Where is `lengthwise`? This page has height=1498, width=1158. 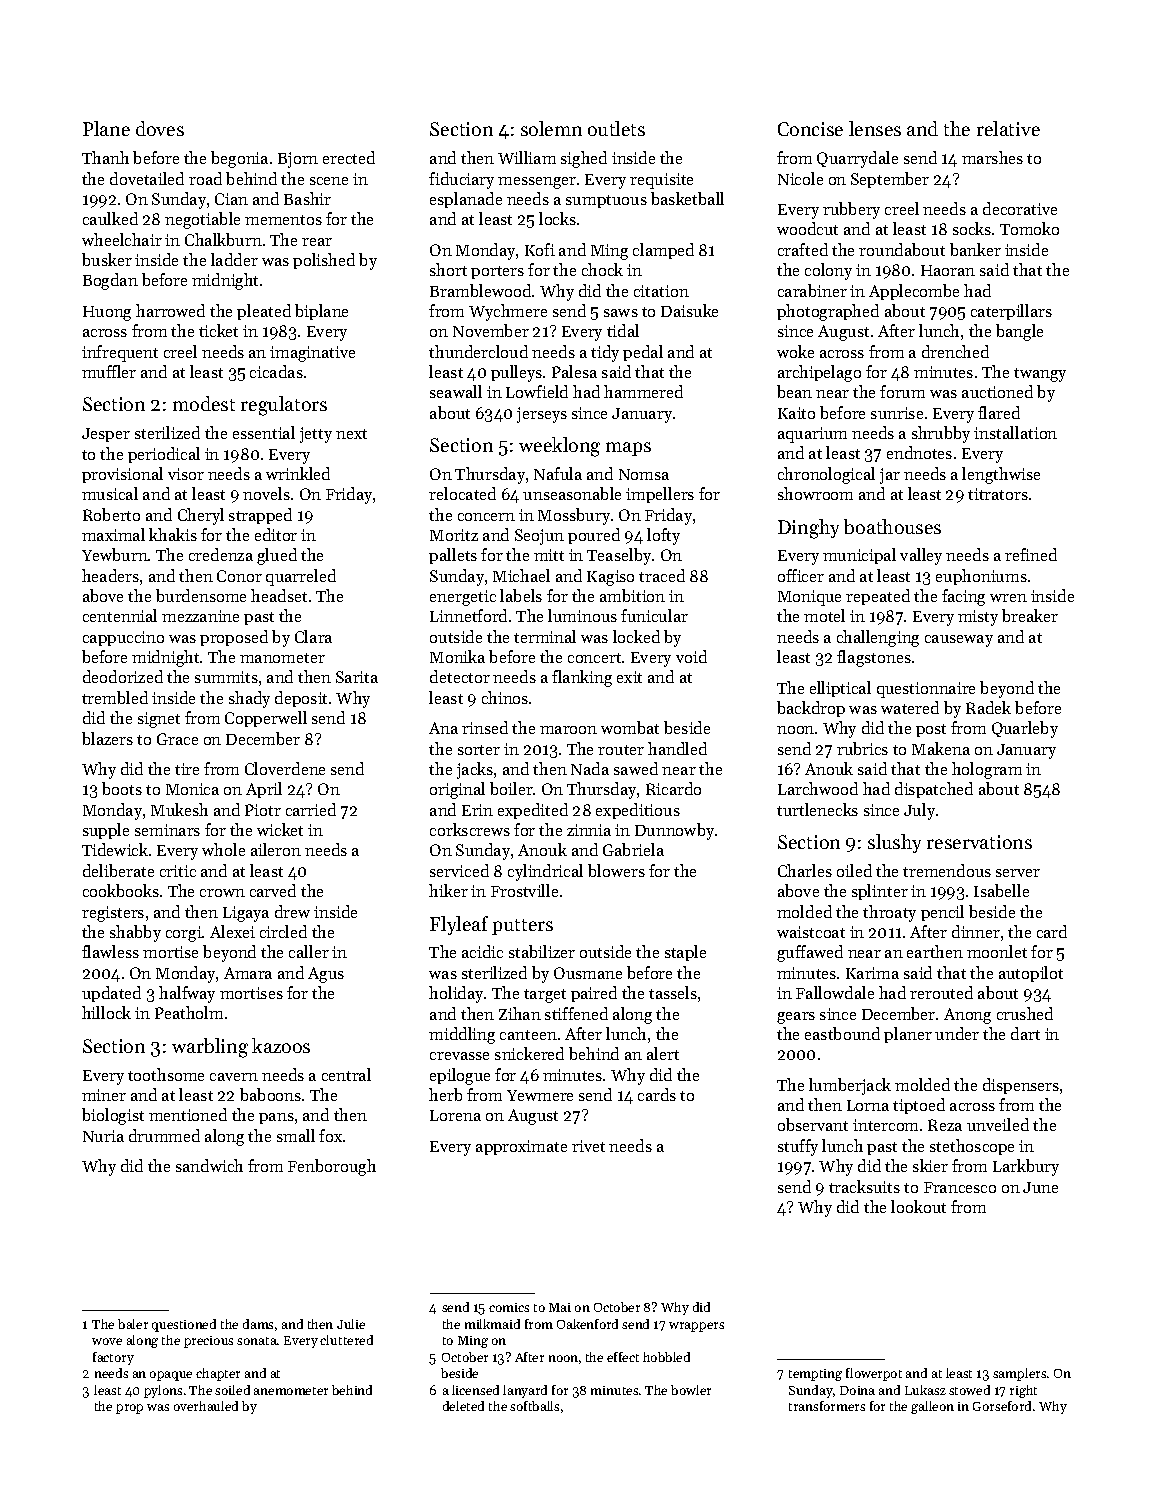 lengthwise is located at coordinates (1001, 475).
